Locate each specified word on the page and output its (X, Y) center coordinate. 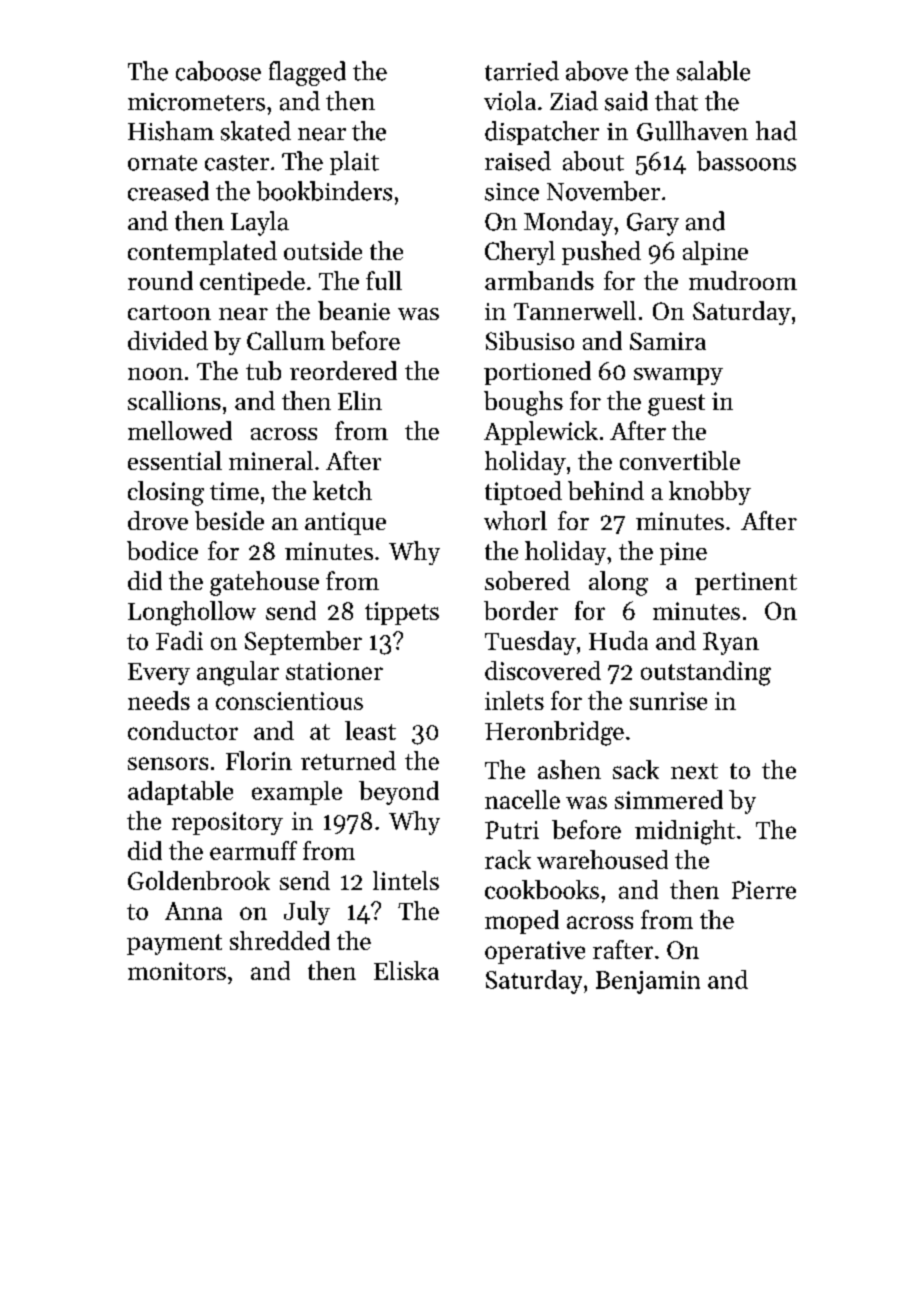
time (234, 491)
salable (713, 71)
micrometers (196, 102)
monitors (177, 971)
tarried (522, 71)
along (618, 583)
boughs (523, 403)
